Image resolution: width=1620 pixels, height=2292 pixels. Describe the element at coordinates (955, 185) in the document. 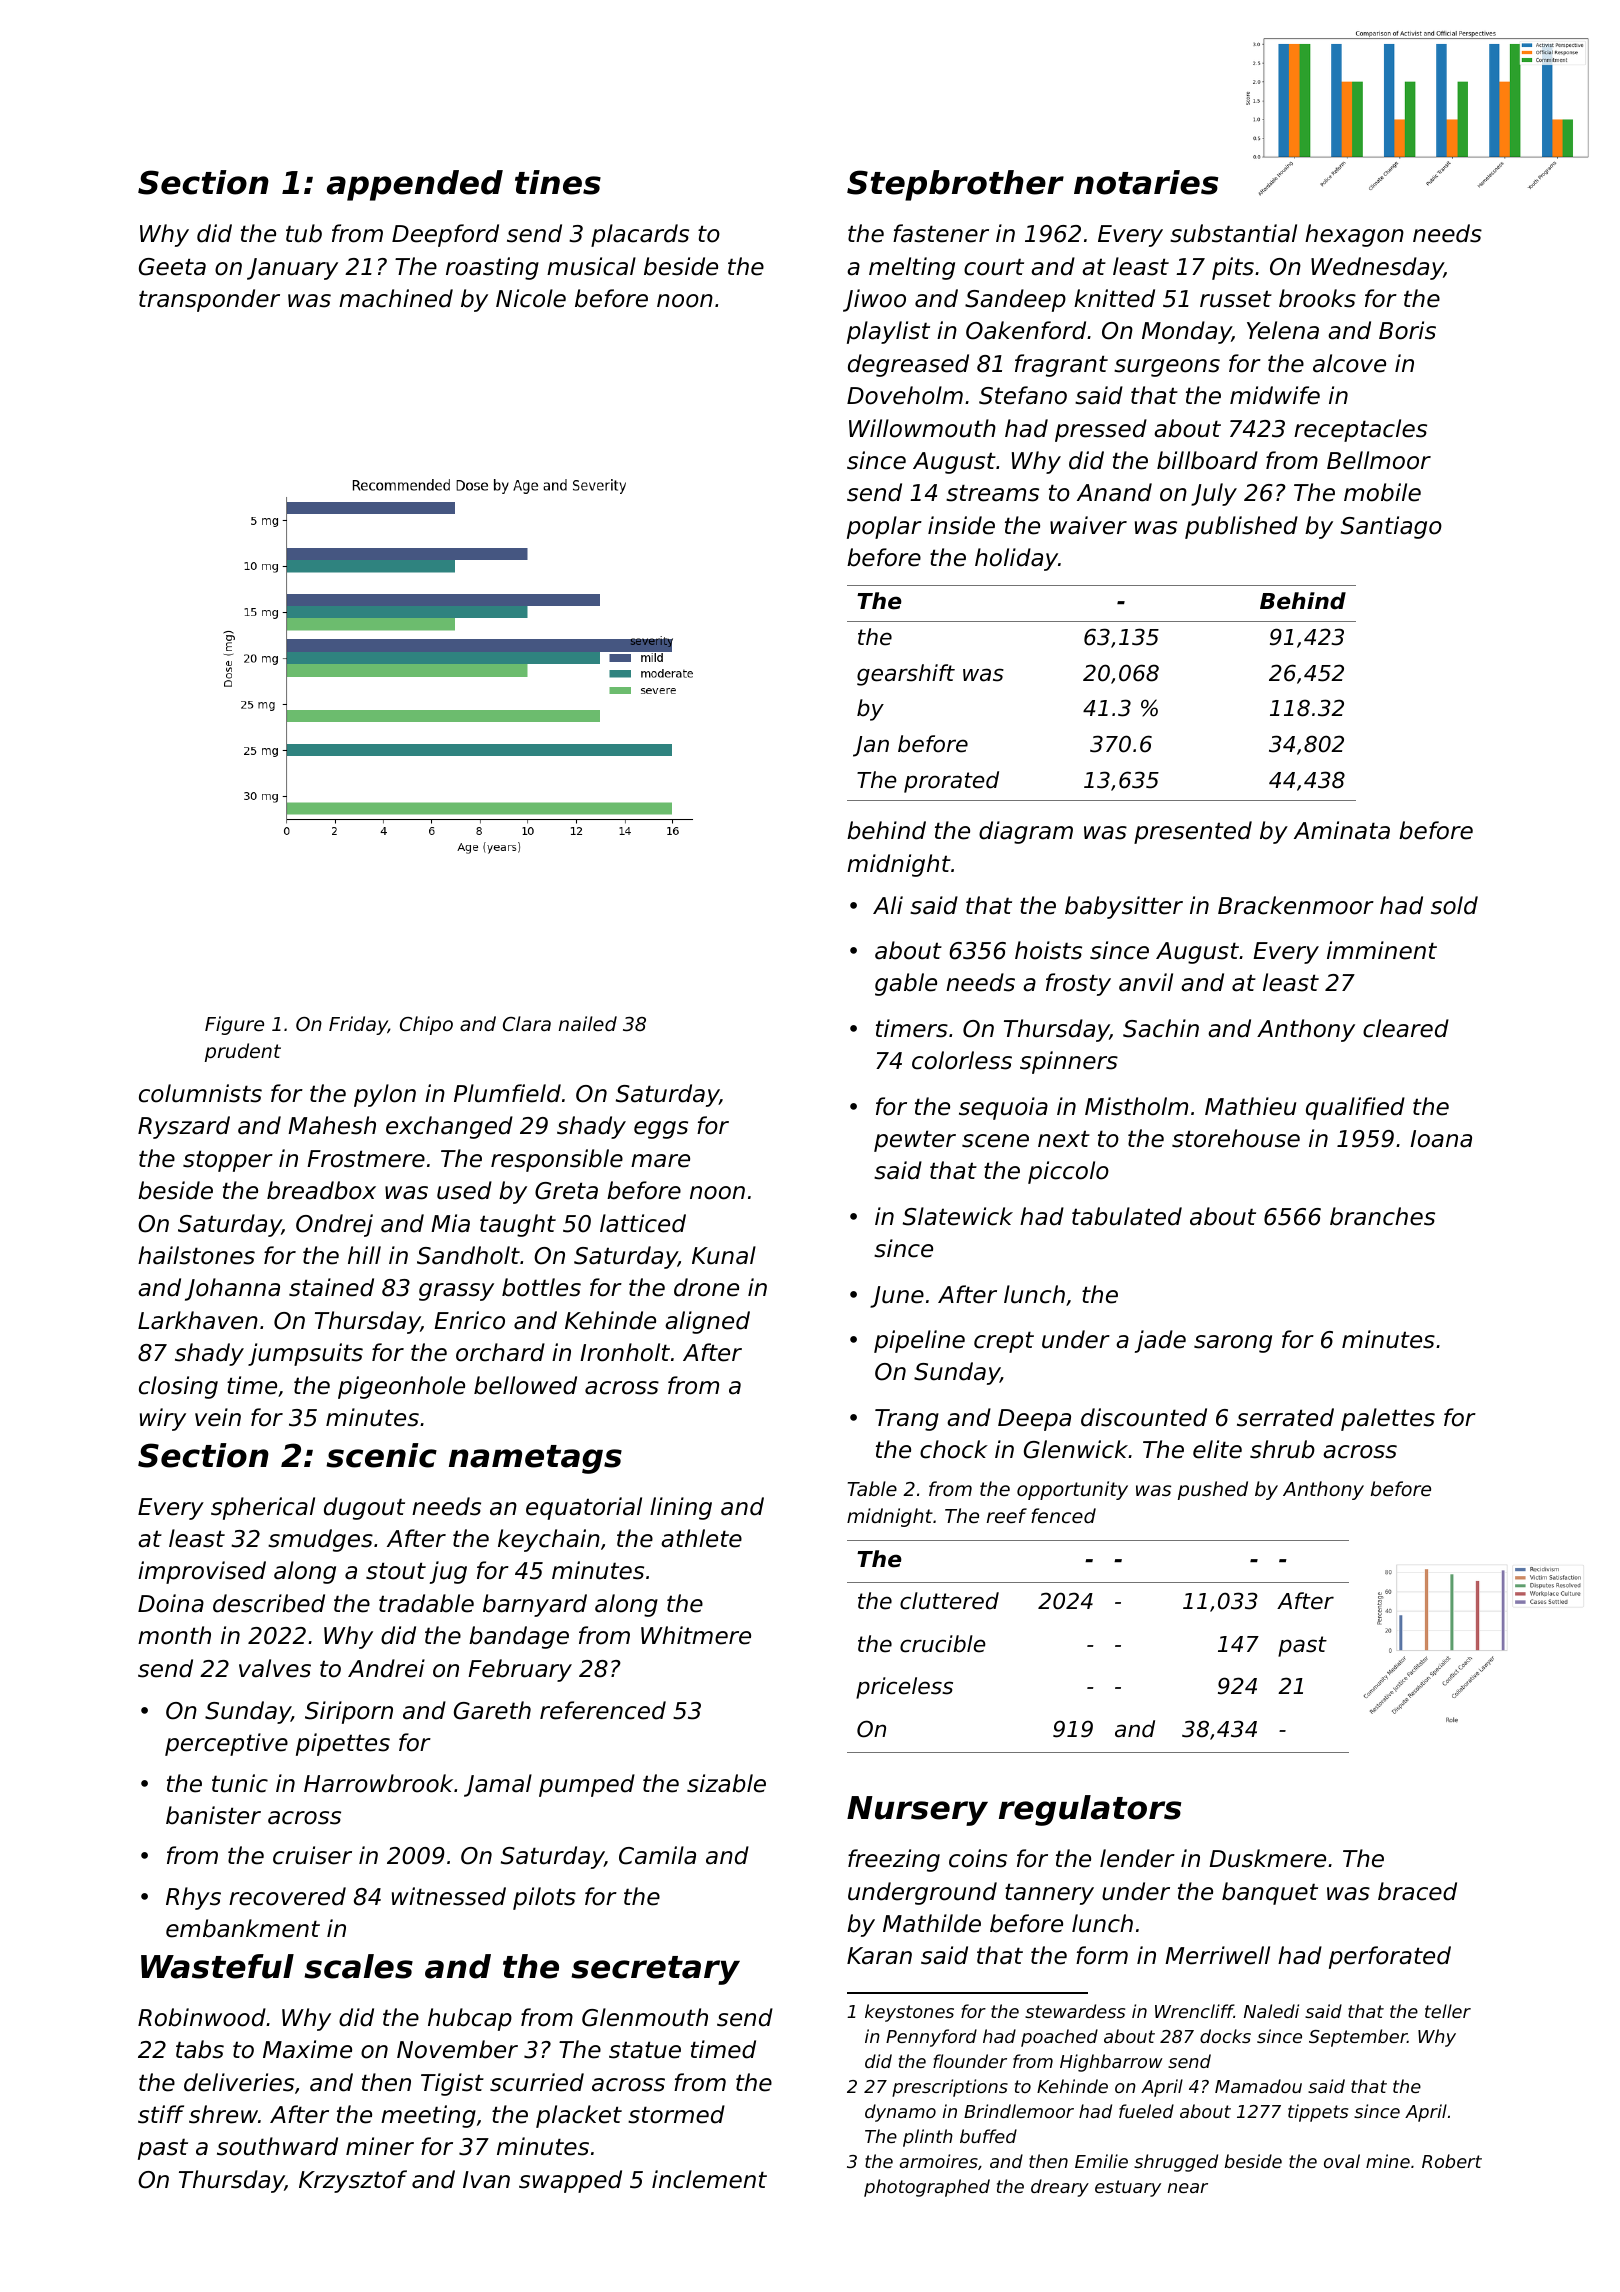

I see `Stepbrother` at that location.
